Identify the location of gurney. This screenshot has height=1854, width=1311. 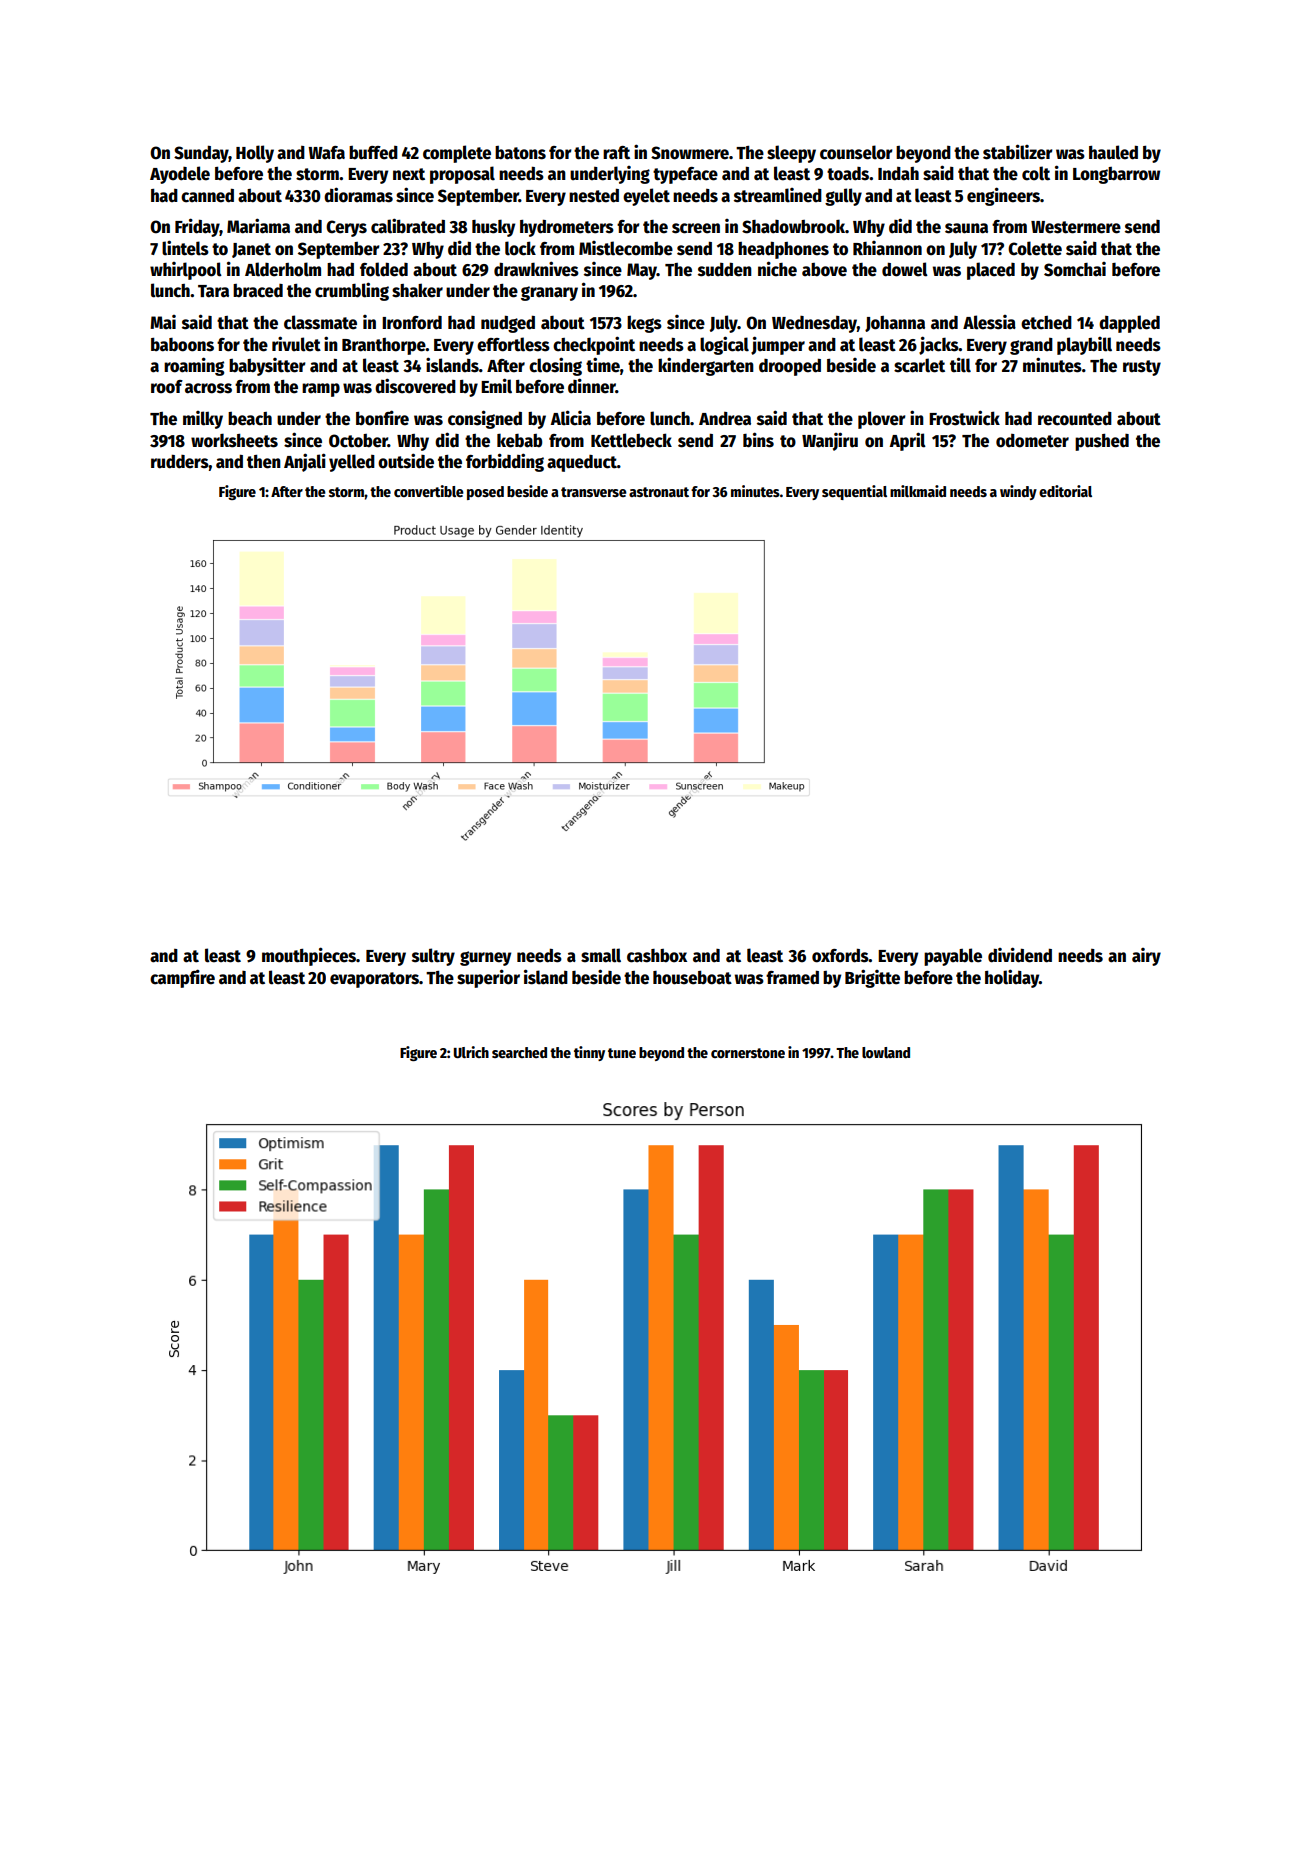
(485, 958).
